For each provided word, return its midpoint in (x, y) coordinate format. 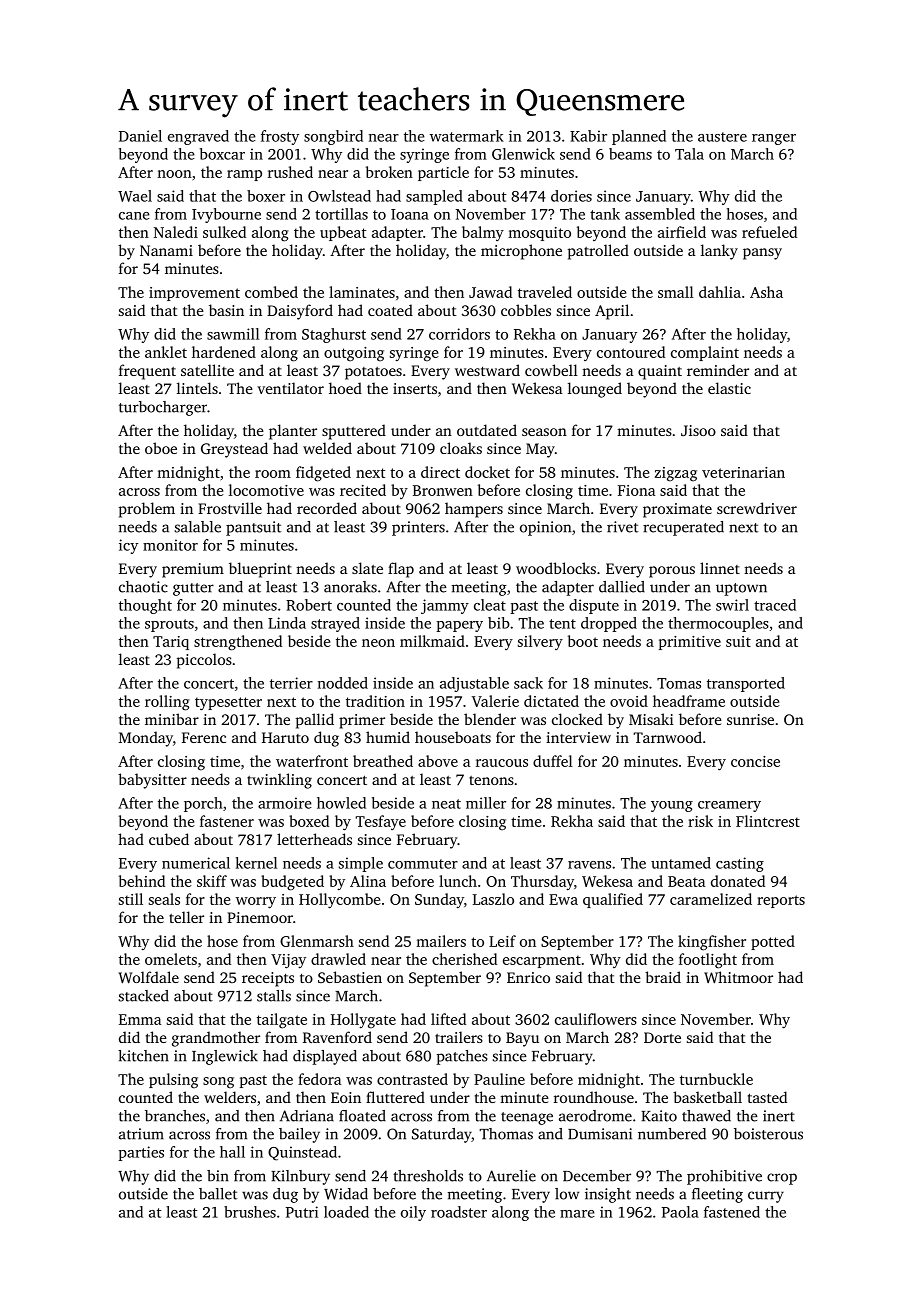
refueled (769, 232)
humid (388, 737)
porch (203, 804)
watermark (467, 136)
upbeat (343, 233)
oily (413, 1213)
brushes (250, 1212)
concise (755, 761)
